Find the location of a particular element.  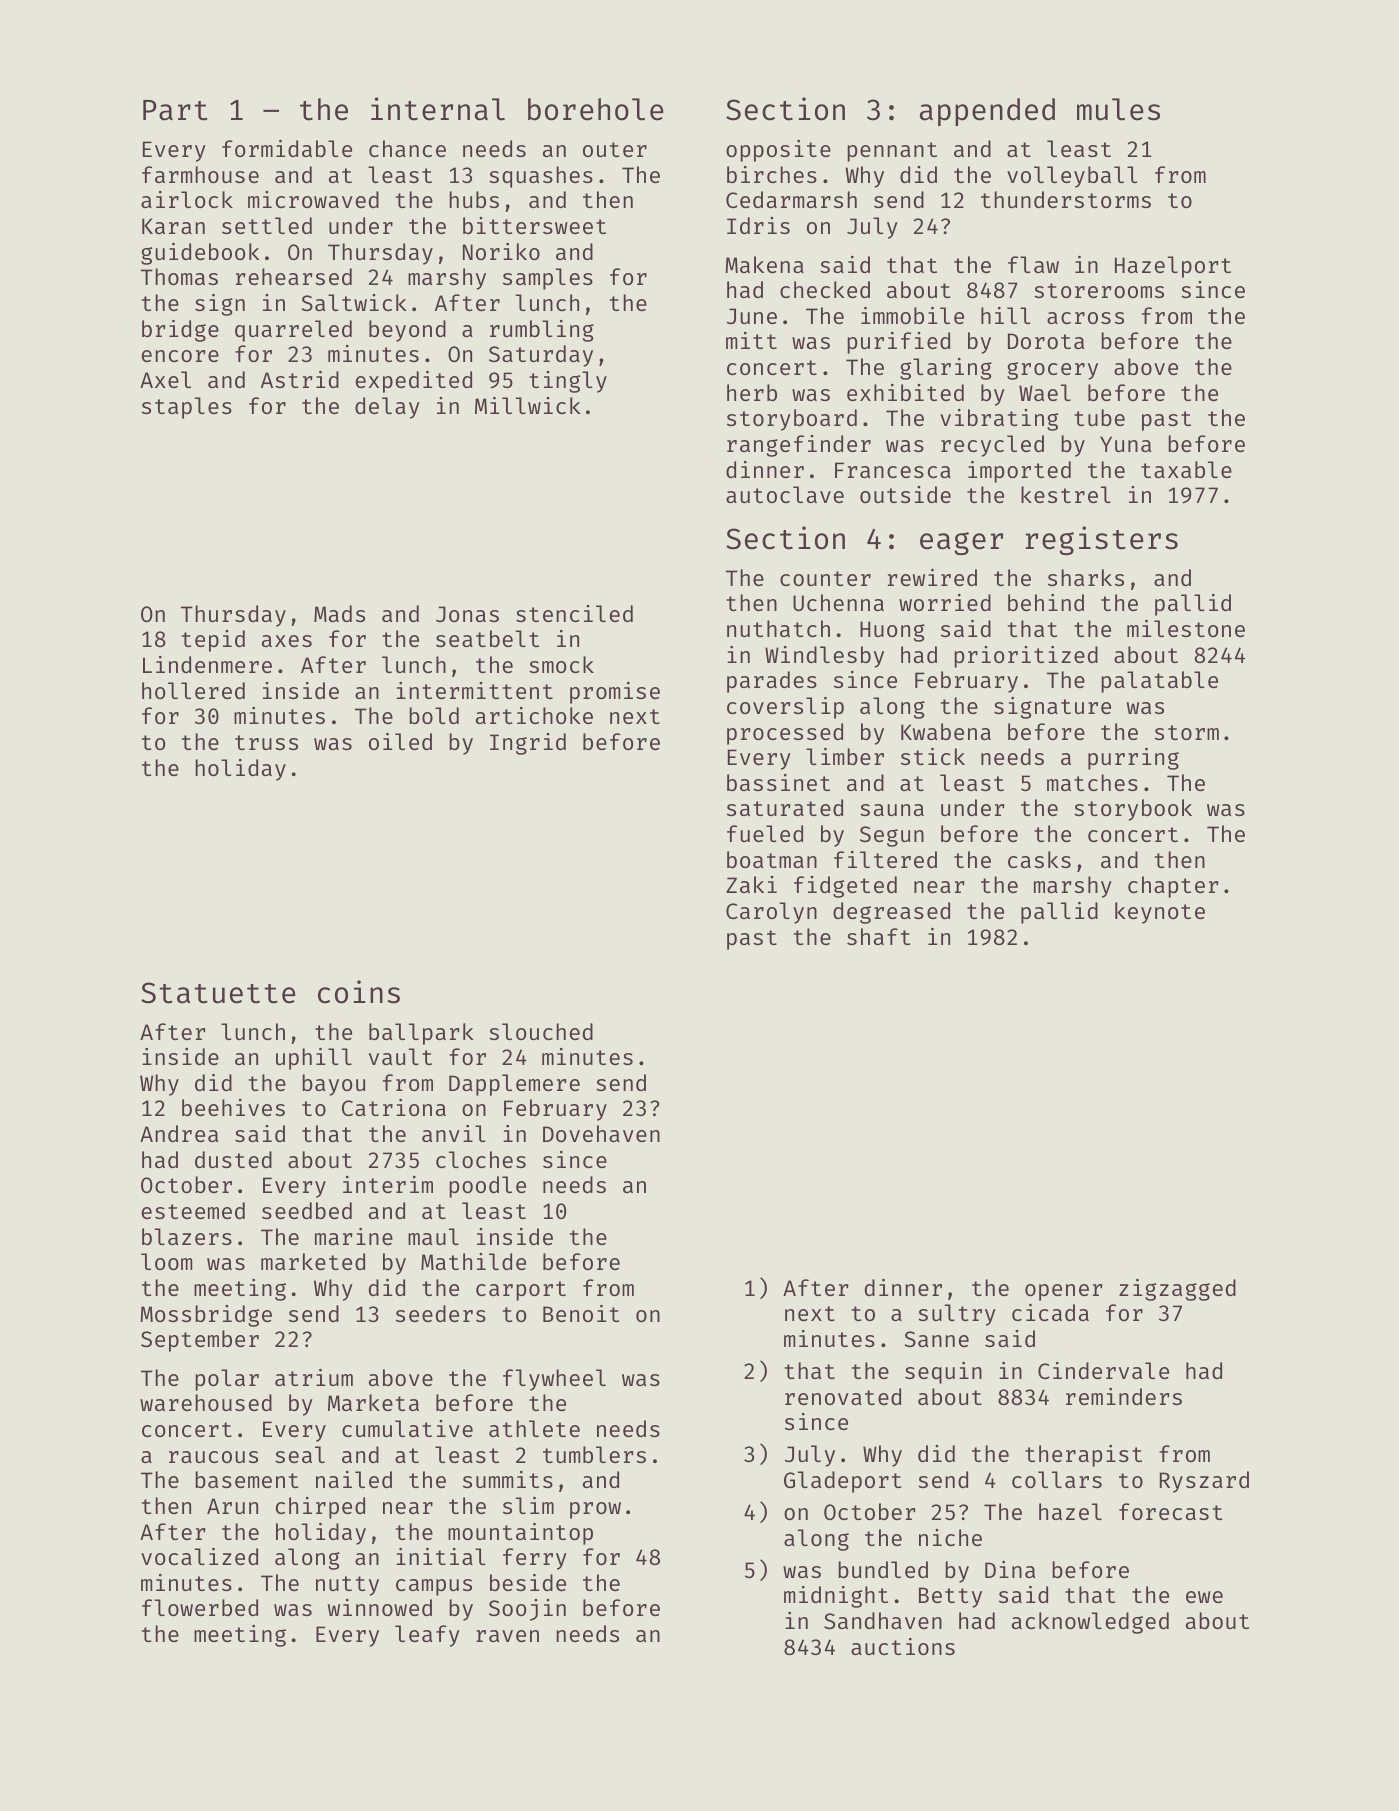

Benoit is located at coordinates (581, 1313).
